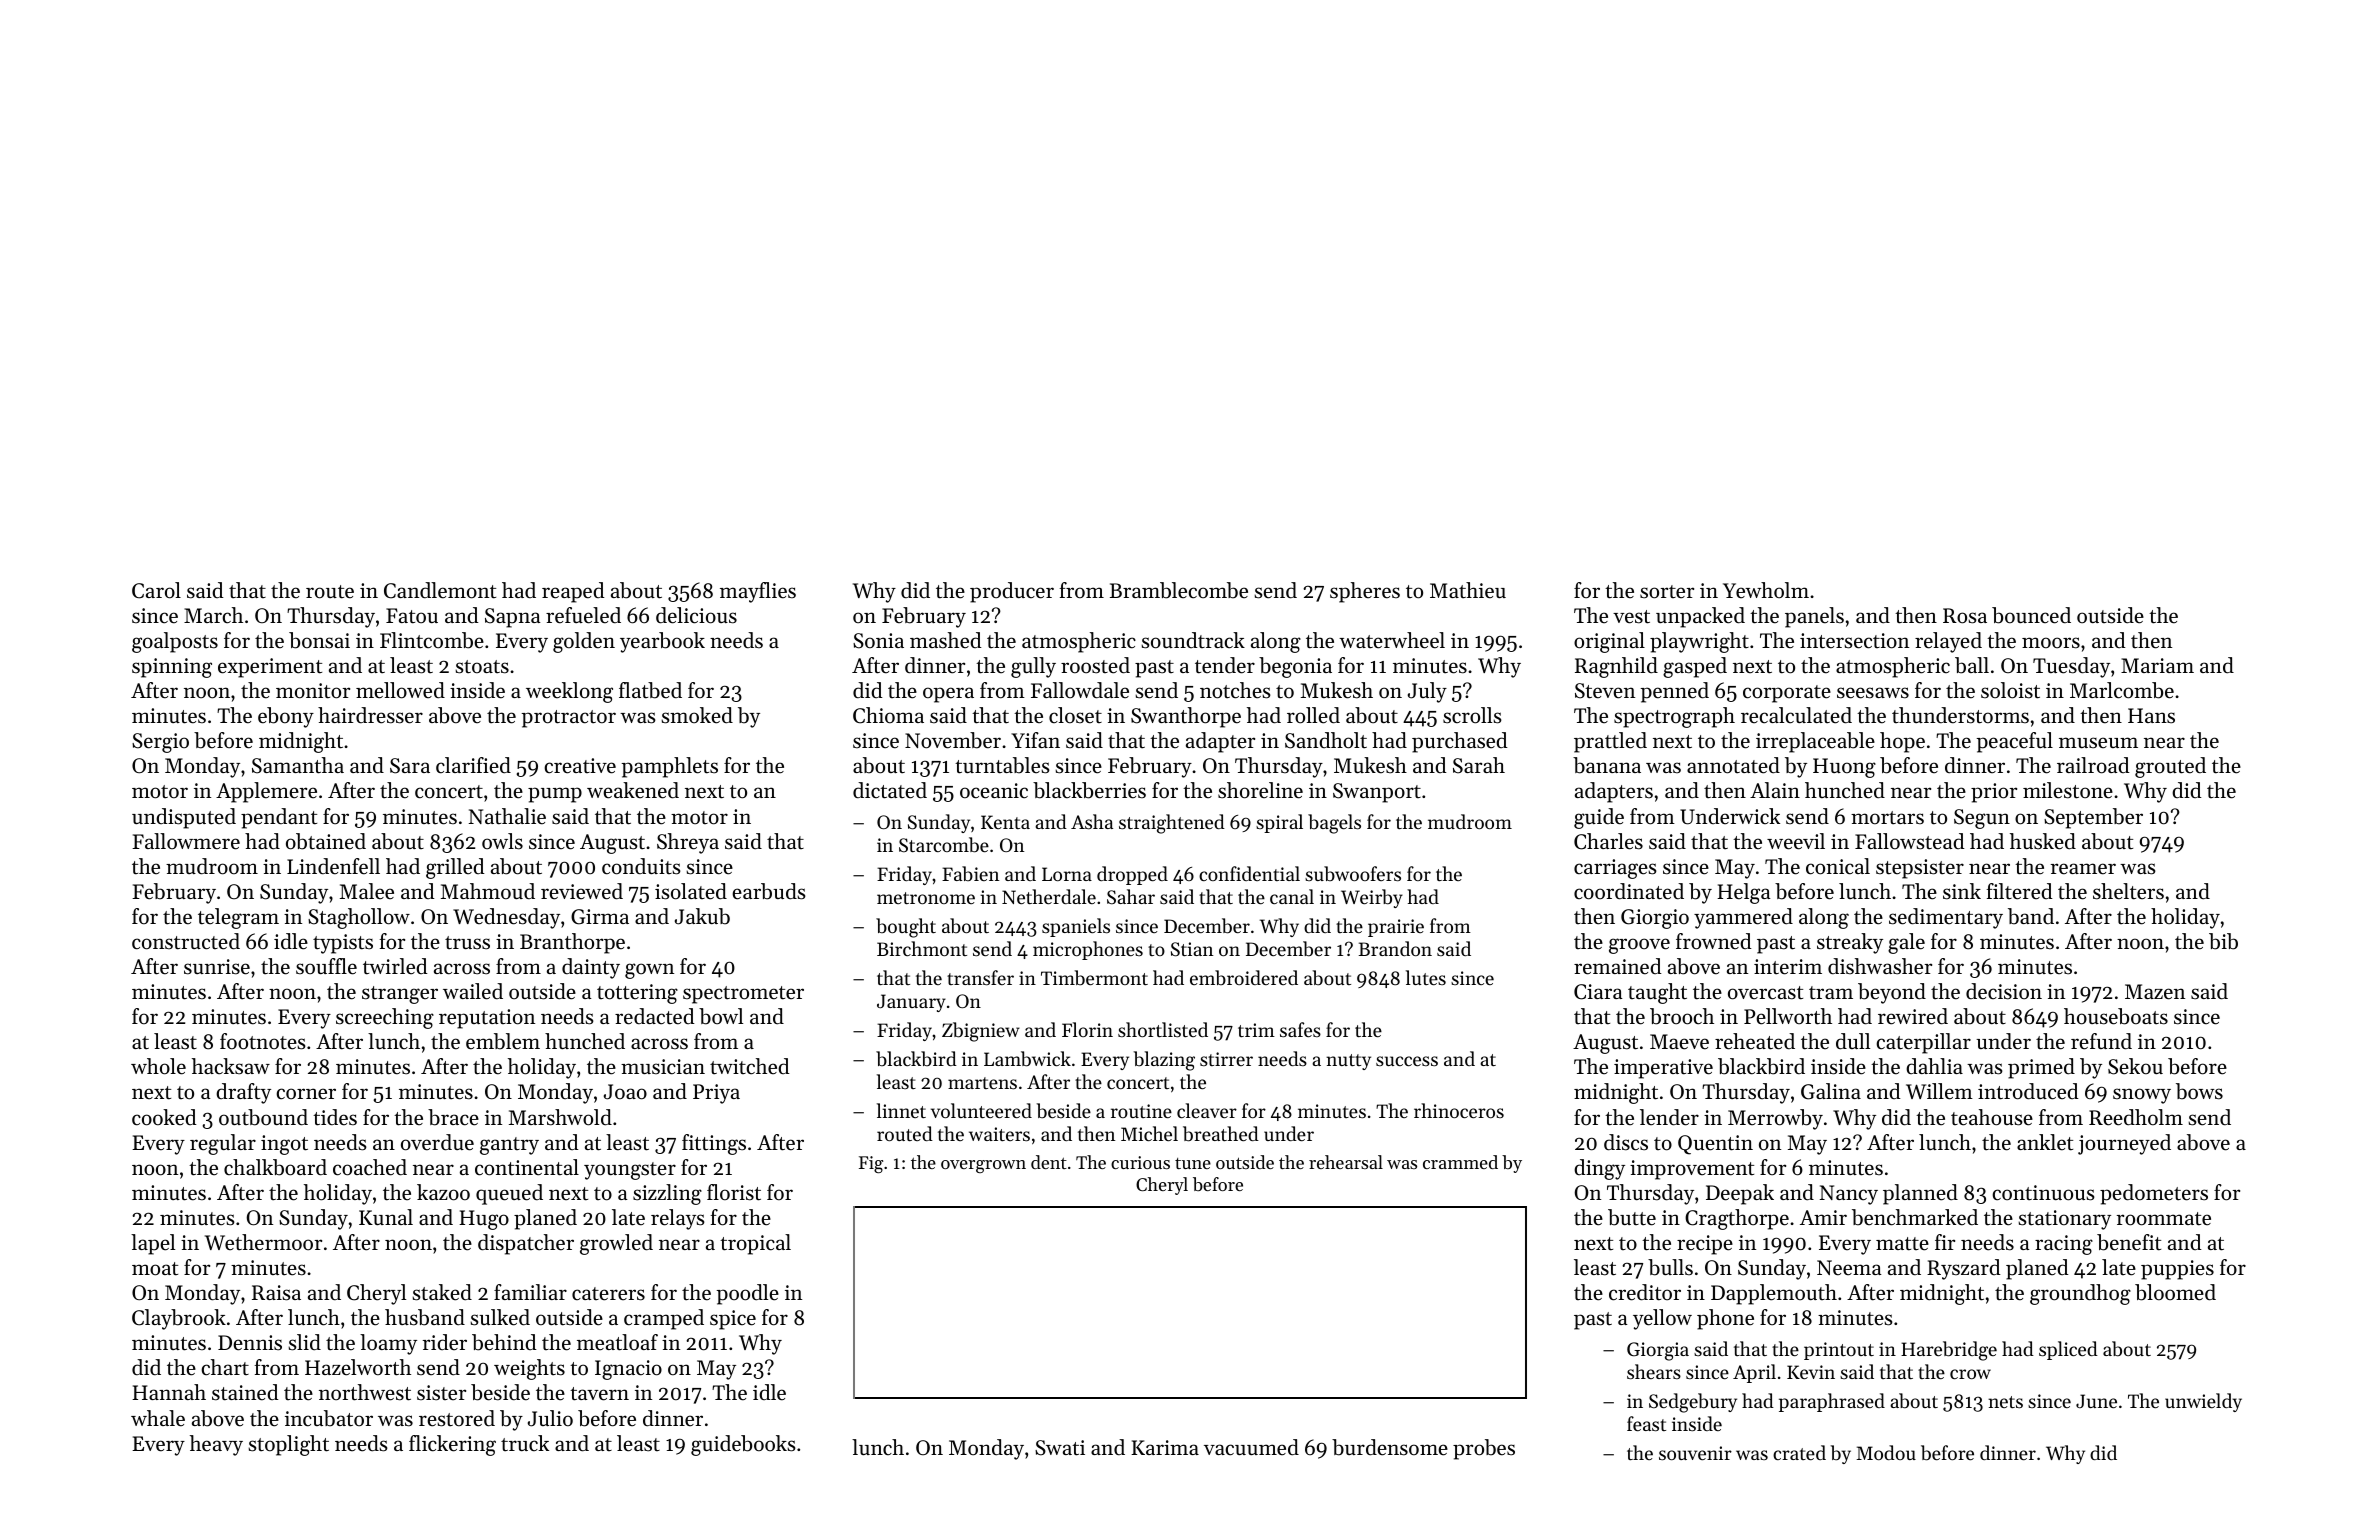 This screenshot has height=1540, width=2380. What do you see at coordinates (747, 1294) in the screenshot?
I see `poodle` at bounding box center [747, 1294].
